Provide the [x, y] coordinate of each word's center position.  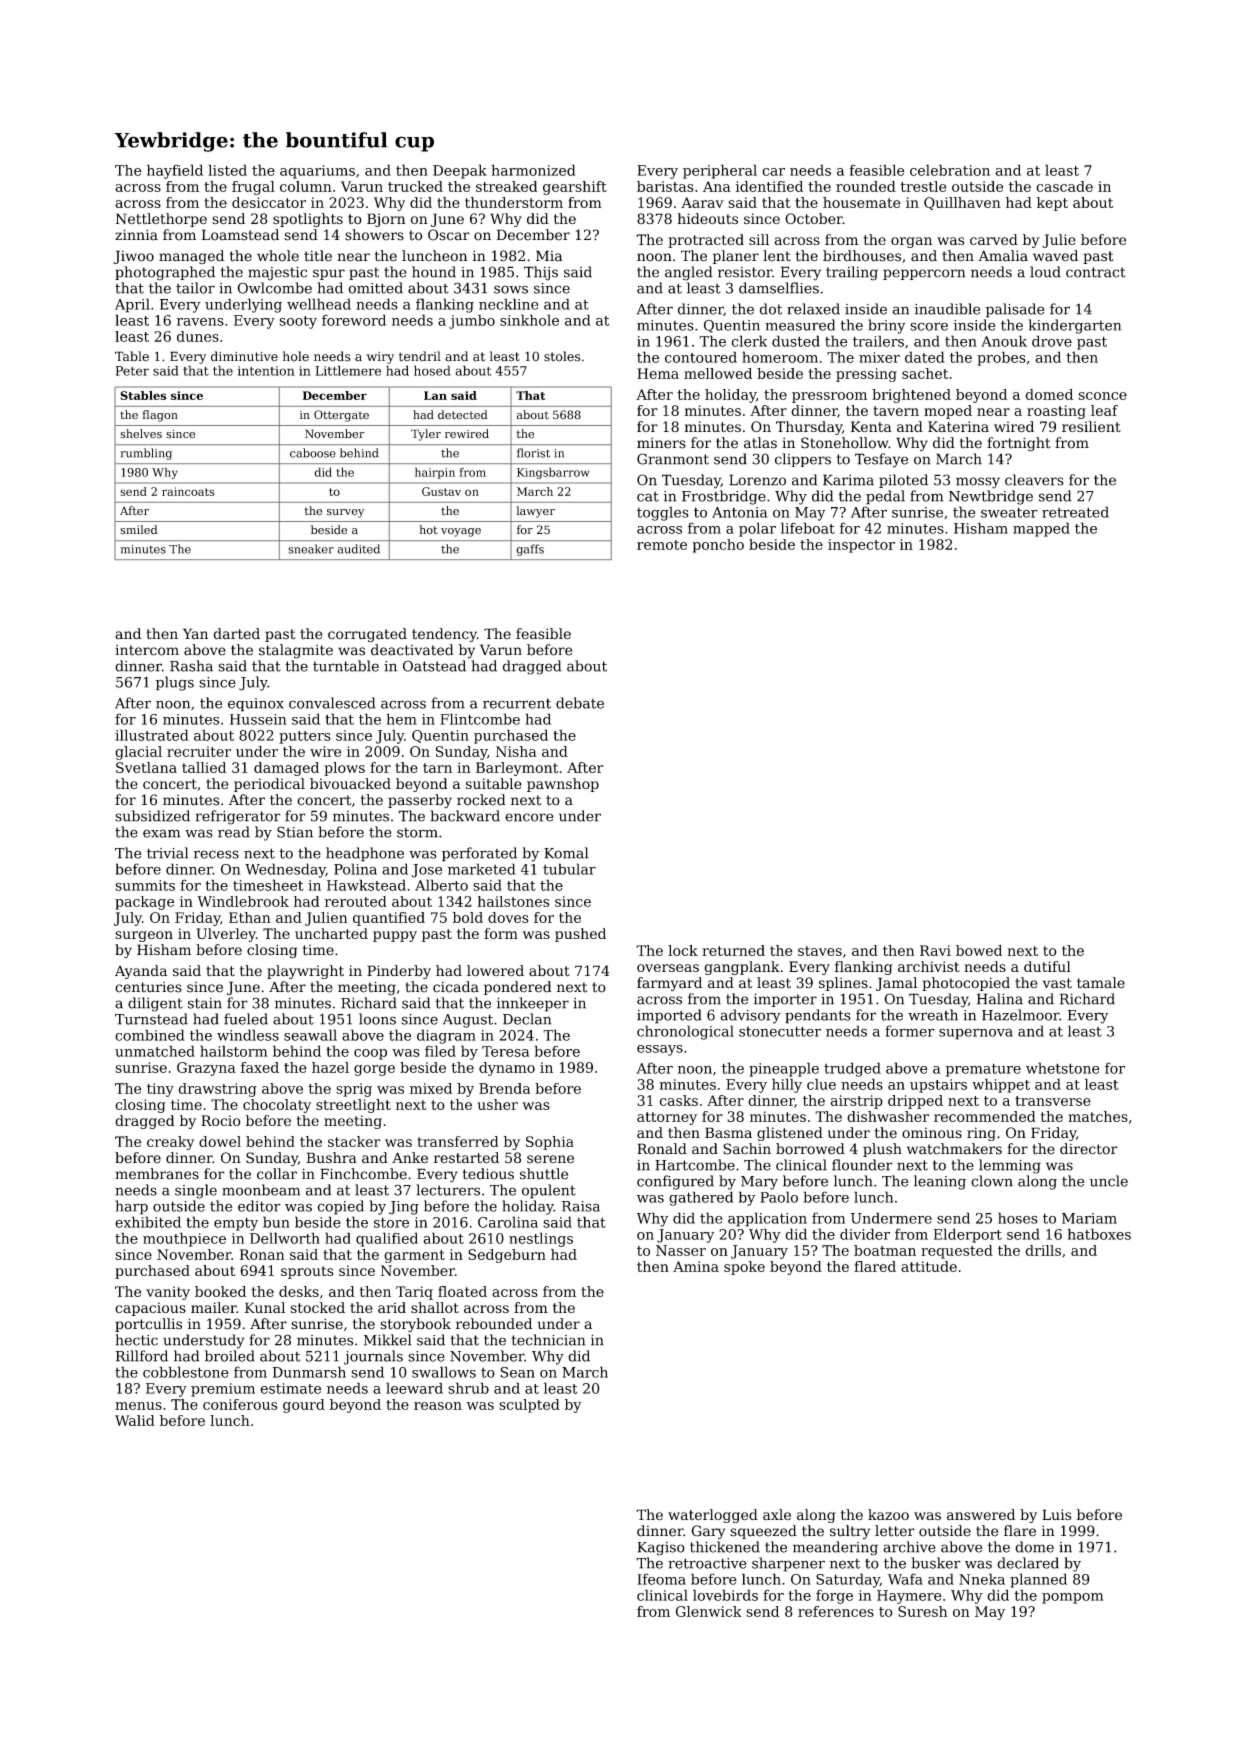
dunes [198, 336]
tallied [204, 767]
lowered [495, 971]
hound [434, 272]
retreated [1075, 512]
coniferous [240, 1404]
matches [1098, 1116]
